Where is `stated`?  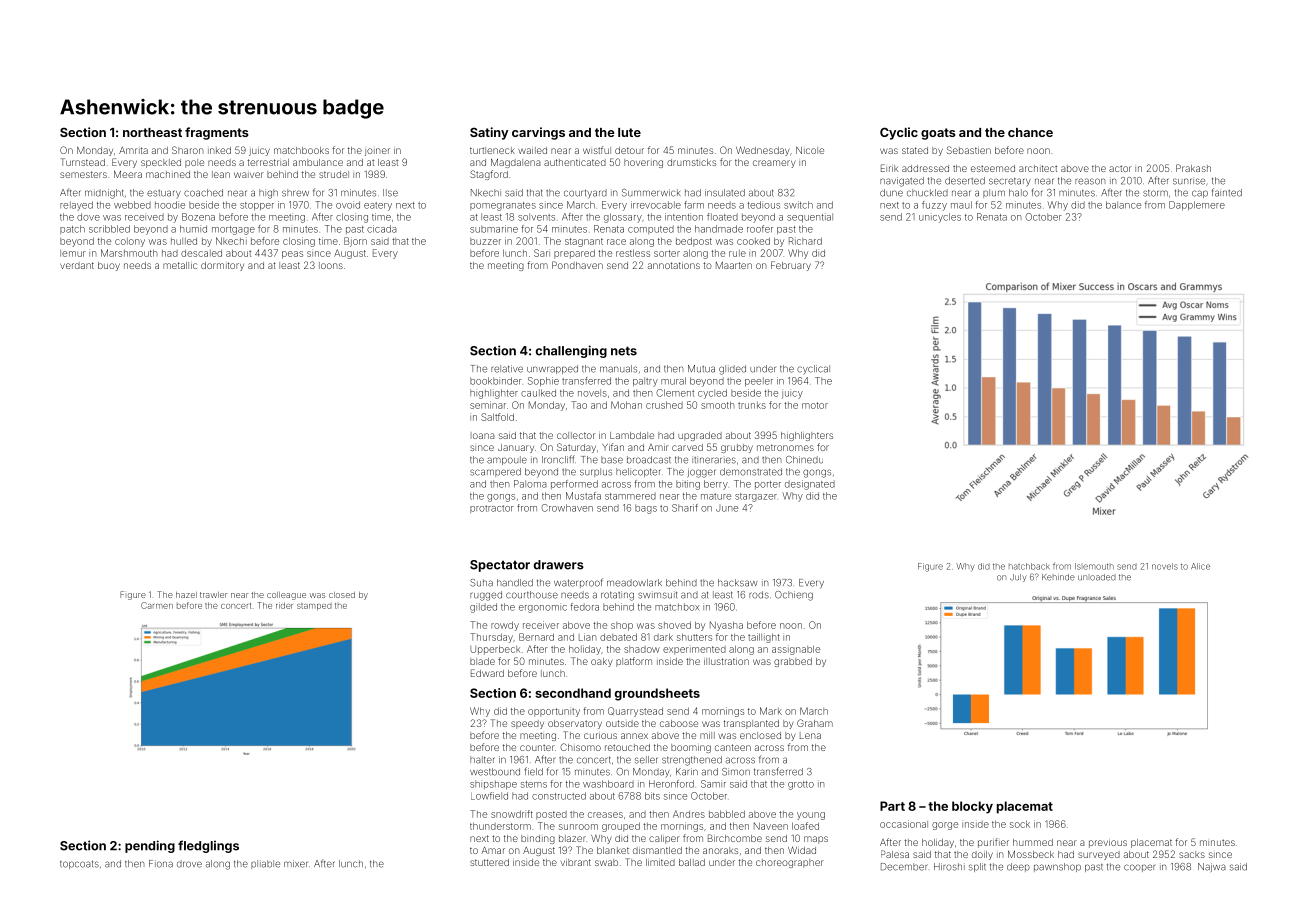
stated is located at coordinates (915, 150).
